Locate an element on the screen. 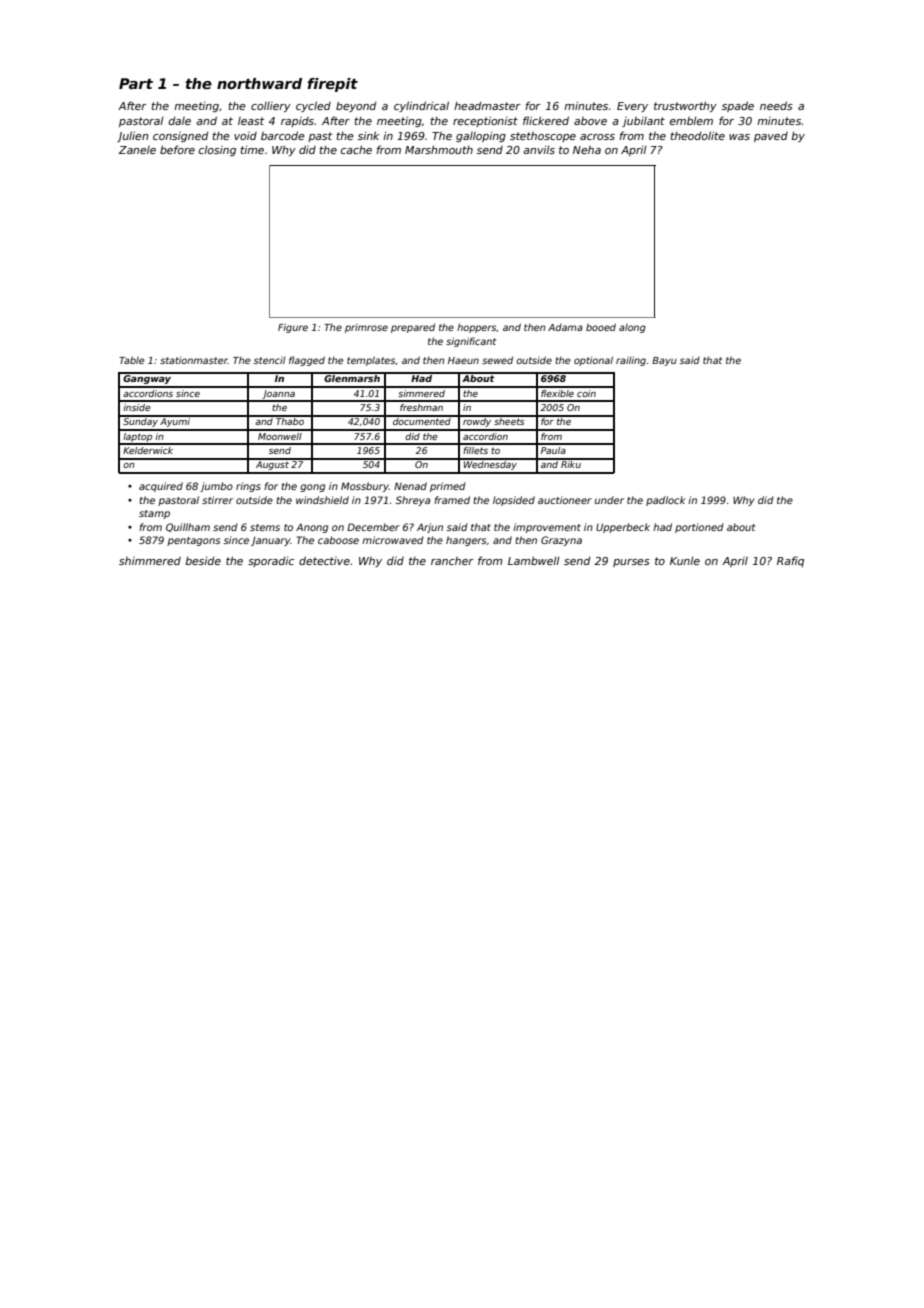 This screenshot has height=1308, width=924. Figure is located at coordinates (293, 328).
